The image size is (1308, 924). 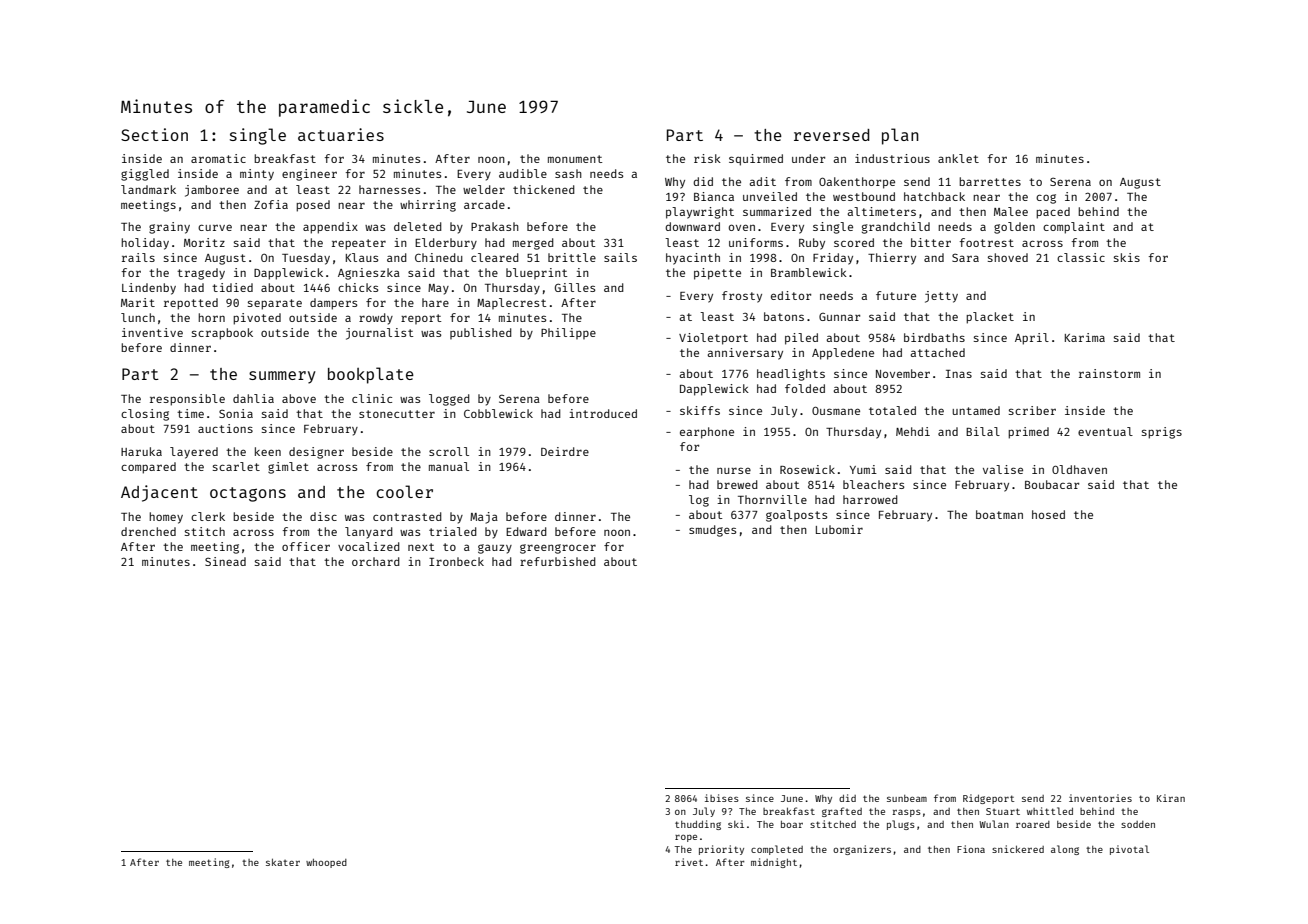 What do you see at coordinates (145, 175) in the page?
I see `giggled` at bounding box center [145, 175].
